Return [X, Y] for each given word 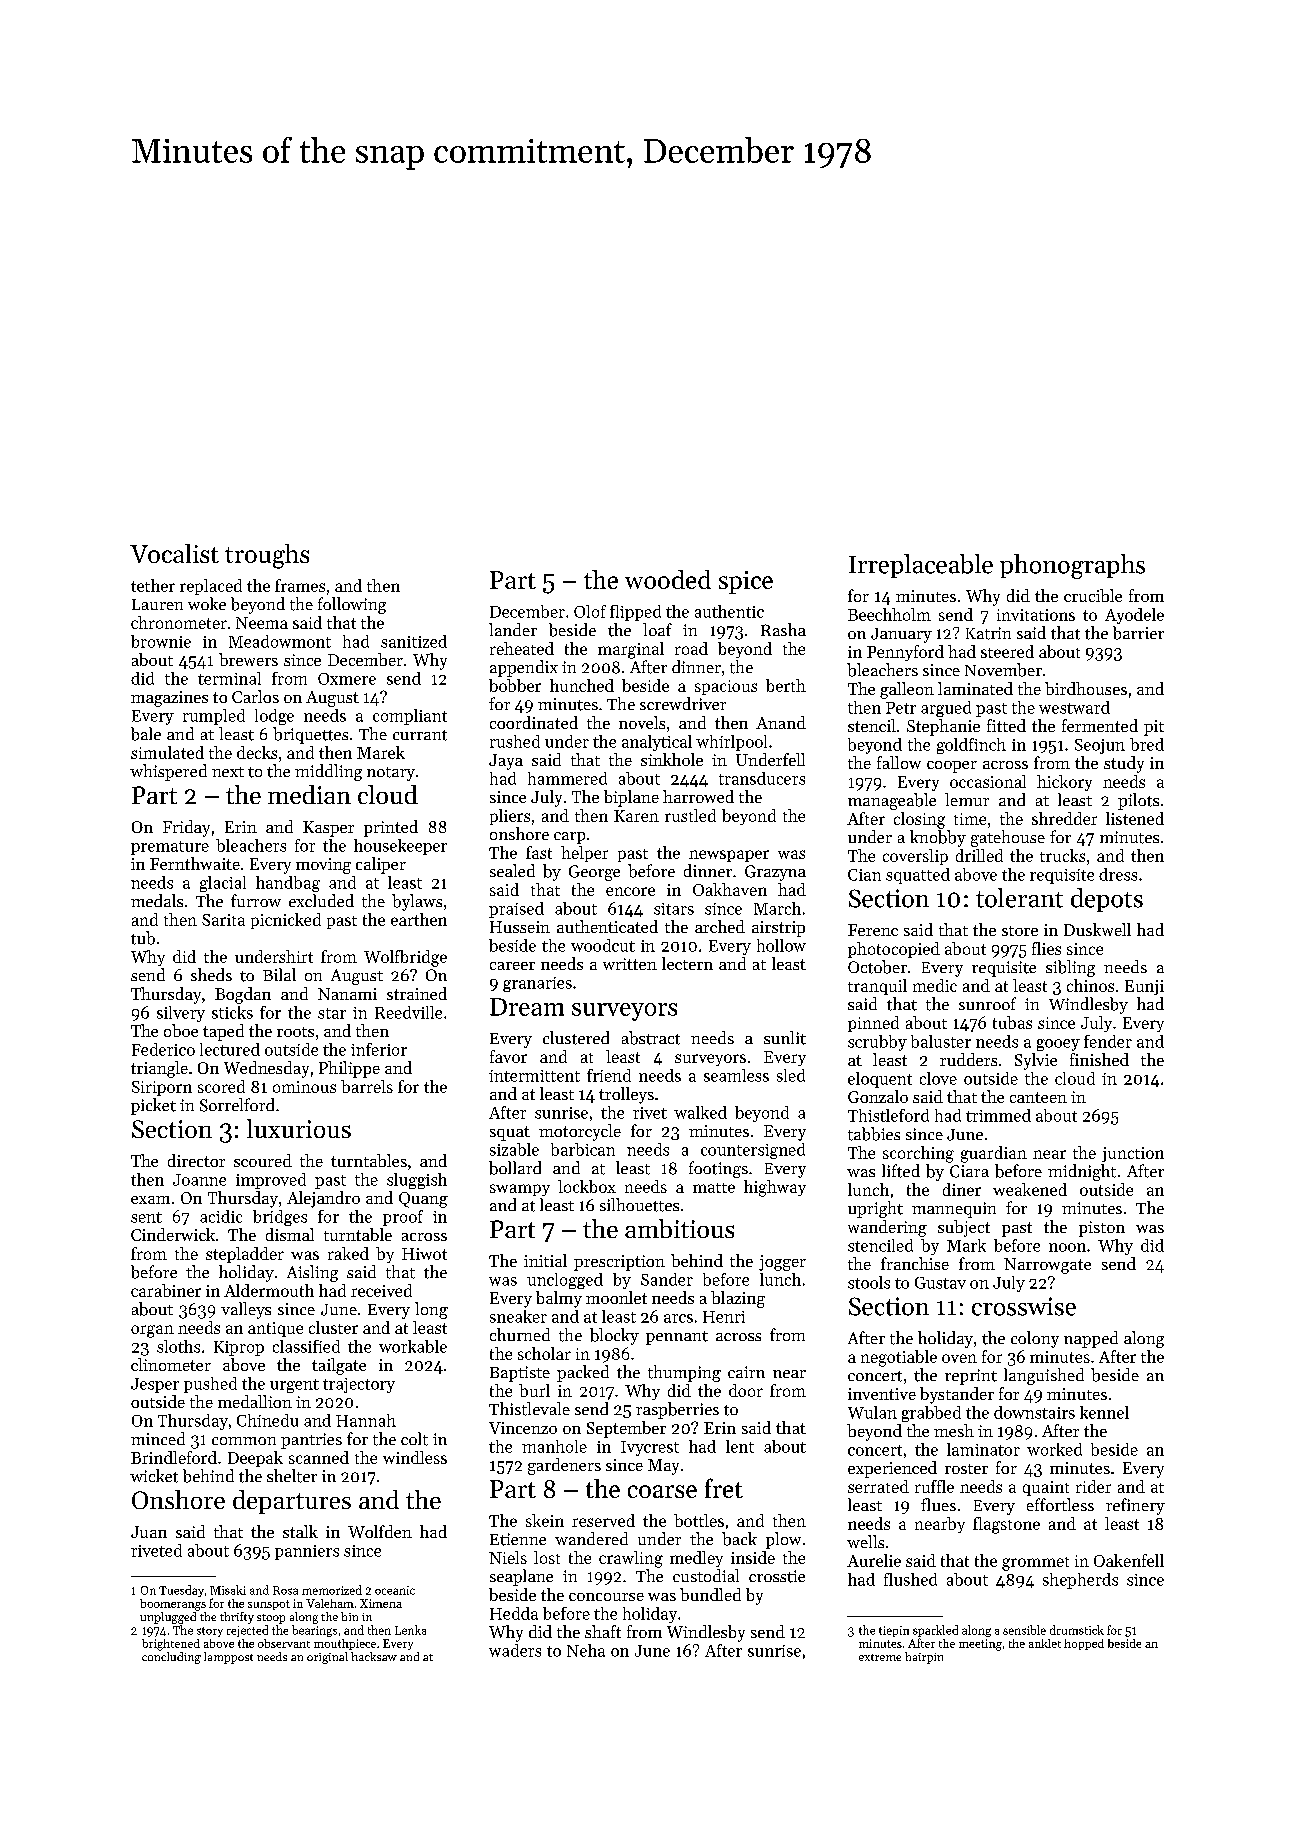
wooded [668, 579]
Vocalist [174, 553]
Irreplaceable [921, 566]
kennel [1104, 1412]
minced [158, 1438]
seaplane [521, 1577]
